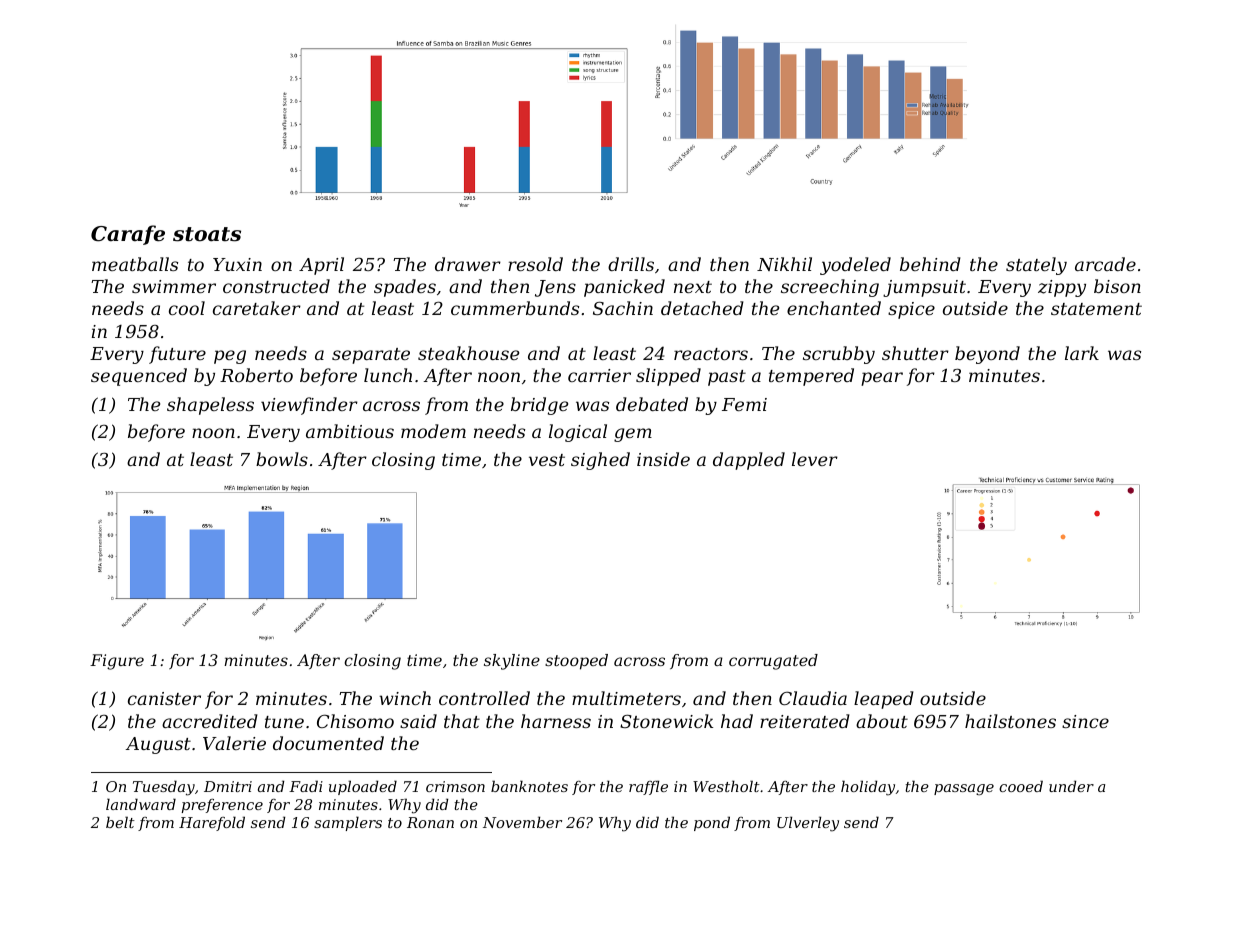 This image has height=952, width=1233. I want to click on stoats, so click(207, 234).
